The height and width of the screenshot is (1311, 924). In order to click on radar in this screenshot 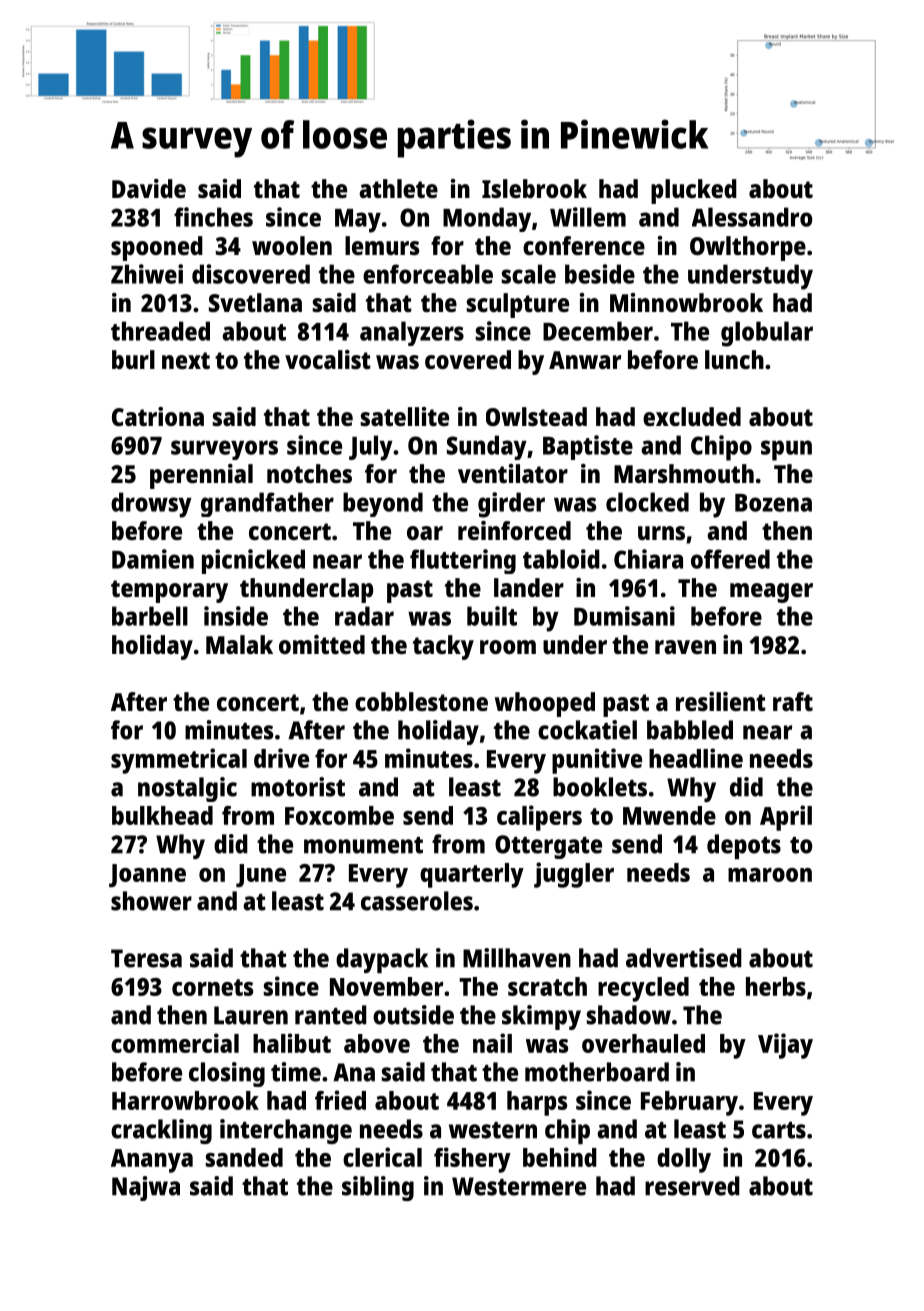, I will do `click(364, 616)`.
